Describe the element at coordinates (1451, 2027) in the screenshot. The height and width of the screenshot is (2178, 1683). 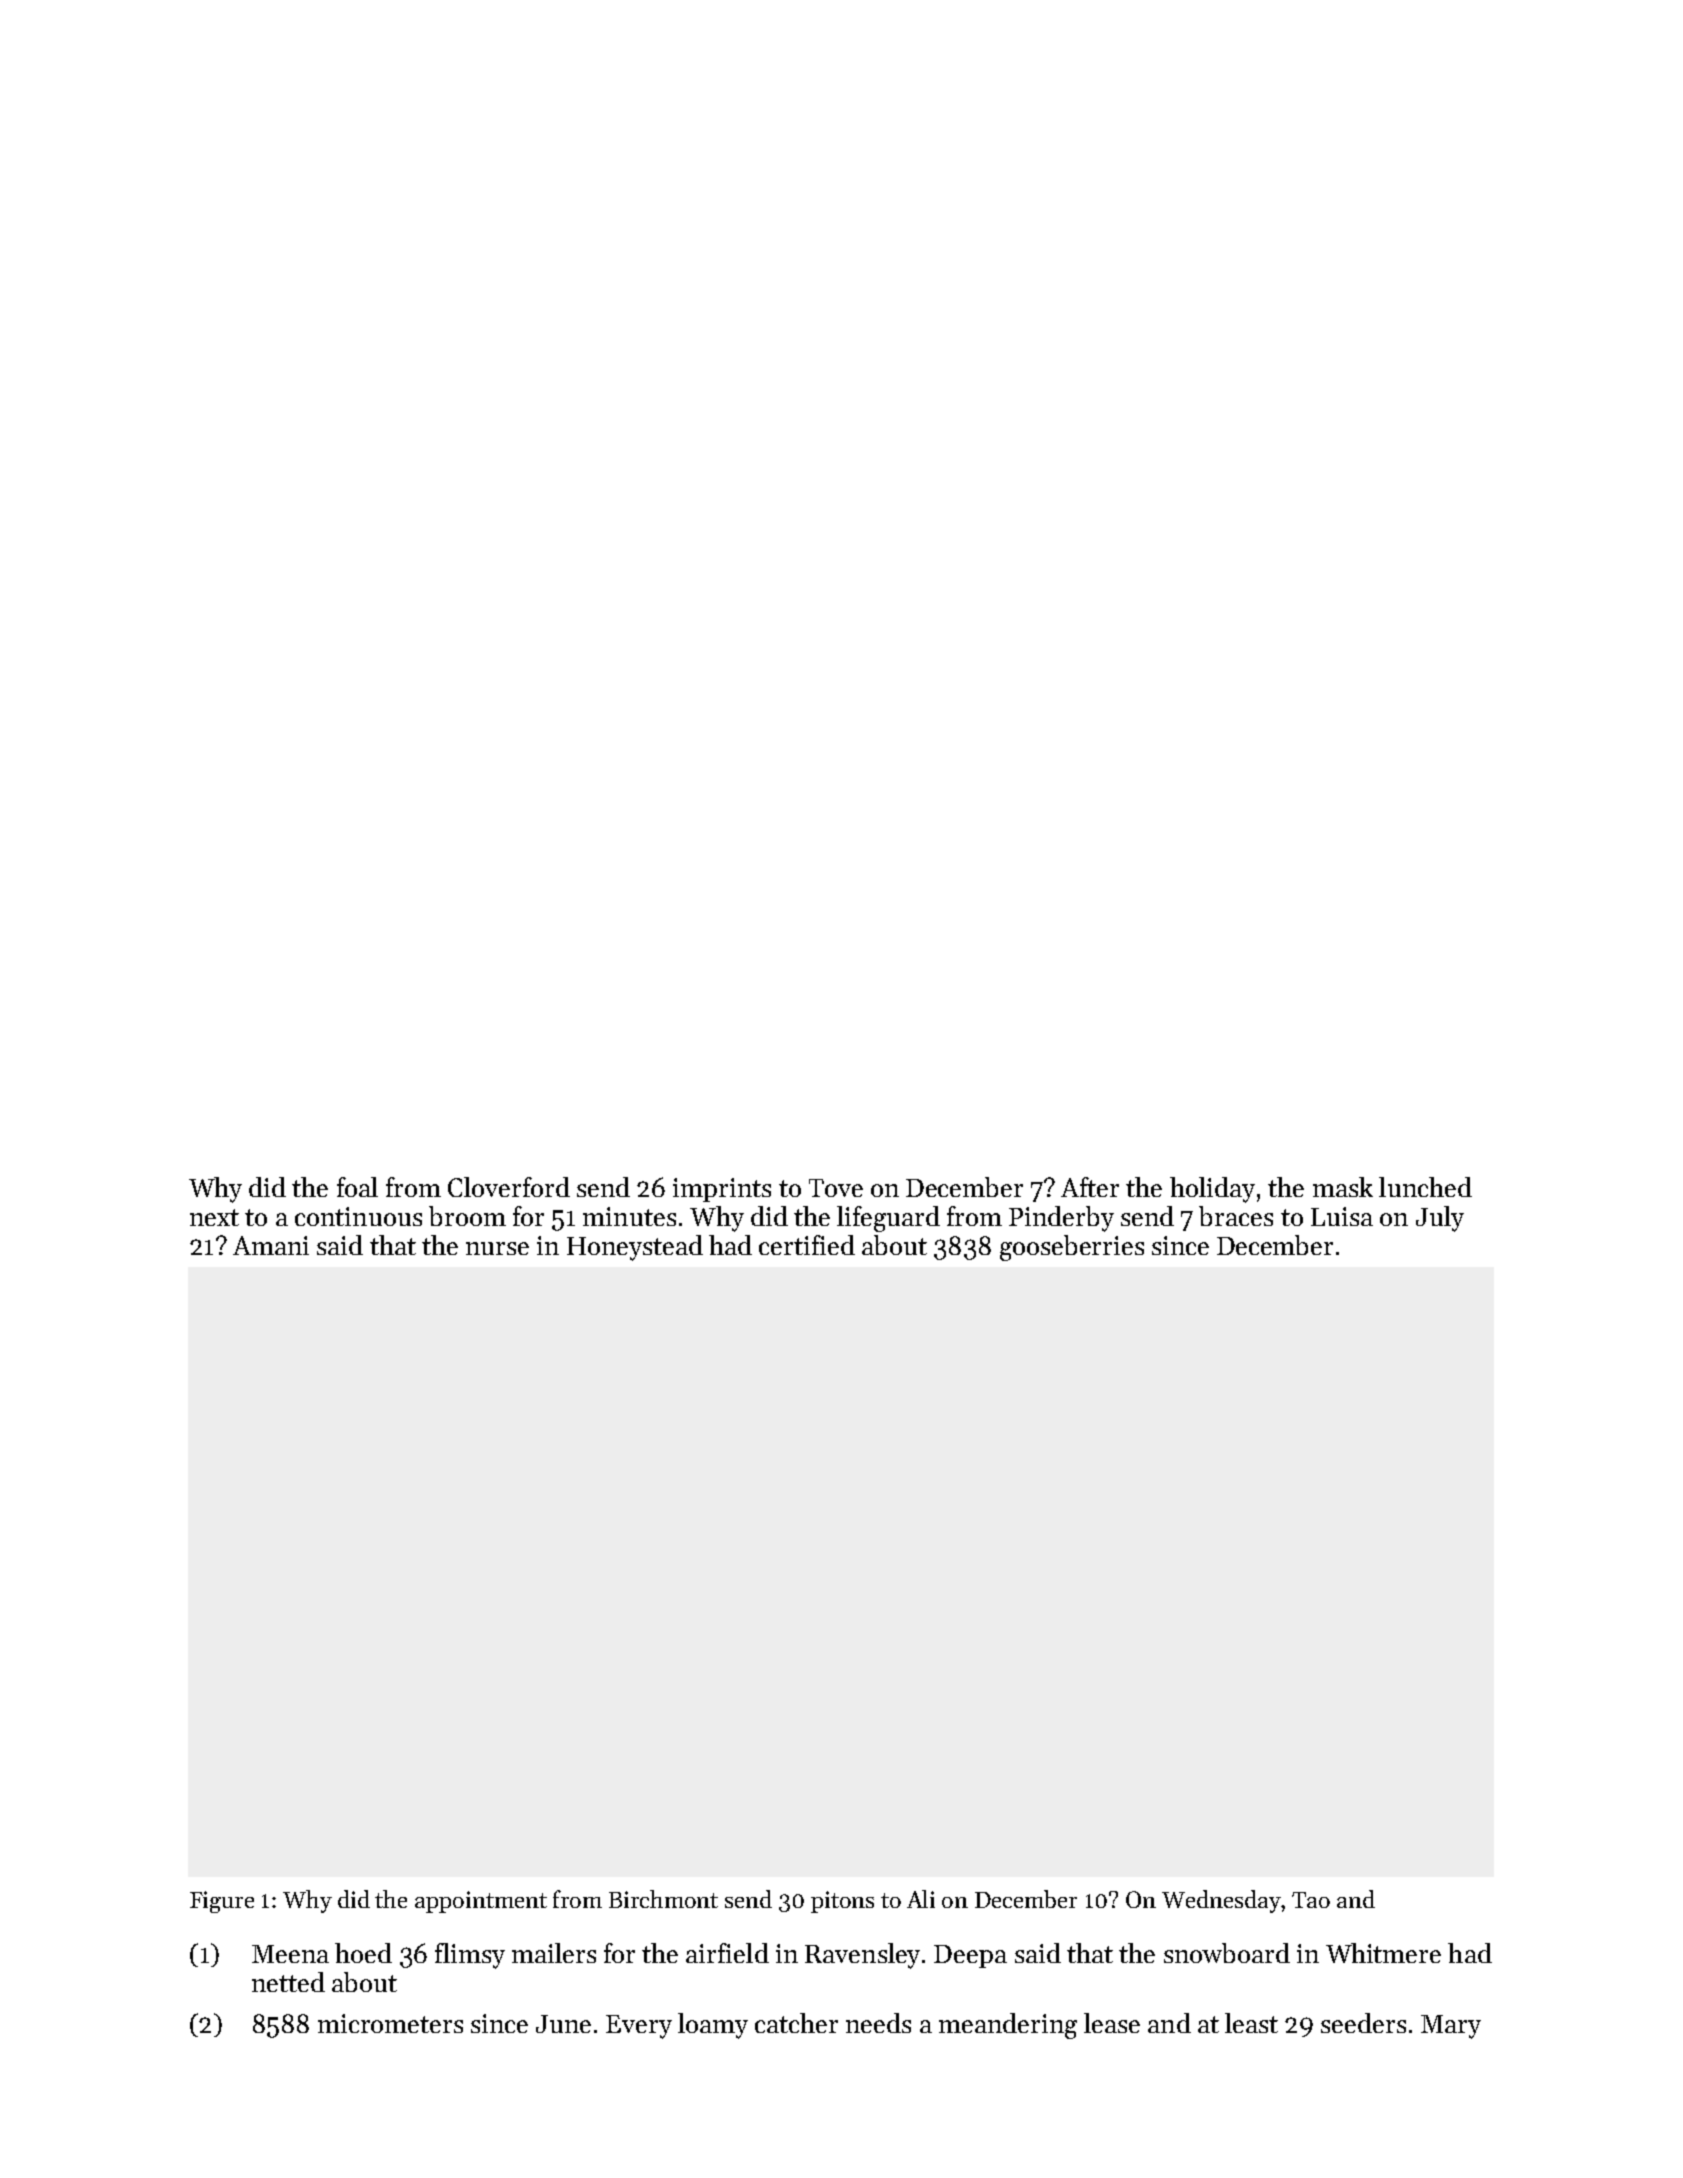
I see `Mary` at that location.
